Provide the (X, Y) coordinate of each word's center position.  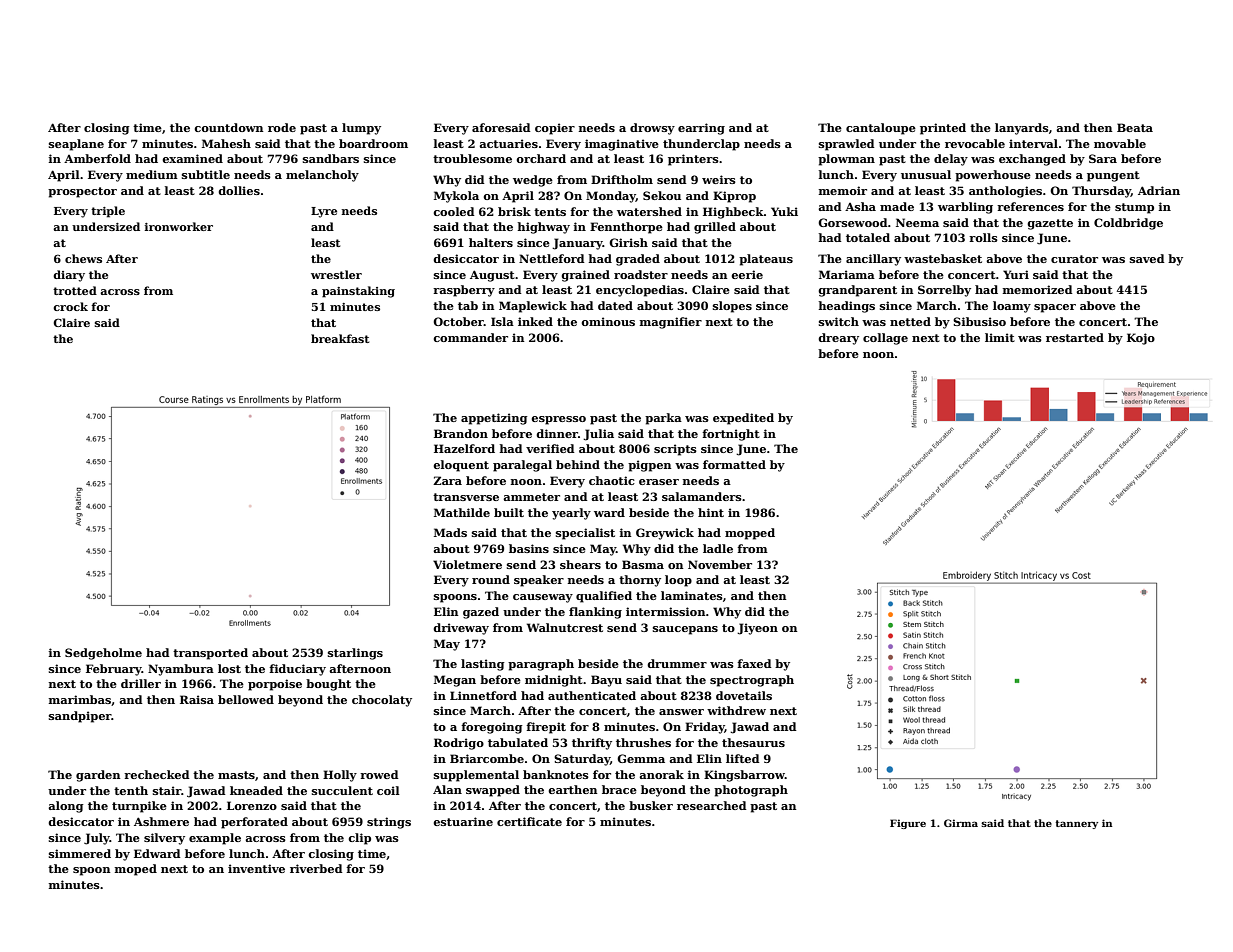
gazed (481, 613)
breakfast (340, 338)
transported (210, 654)
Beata (1135, 127)
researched (712, 805)
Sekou (662, 195)
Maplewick (533, 307)
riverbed (316, 868)
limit (1000, 337)
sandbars (331, 158)
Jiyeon (757, 629)
